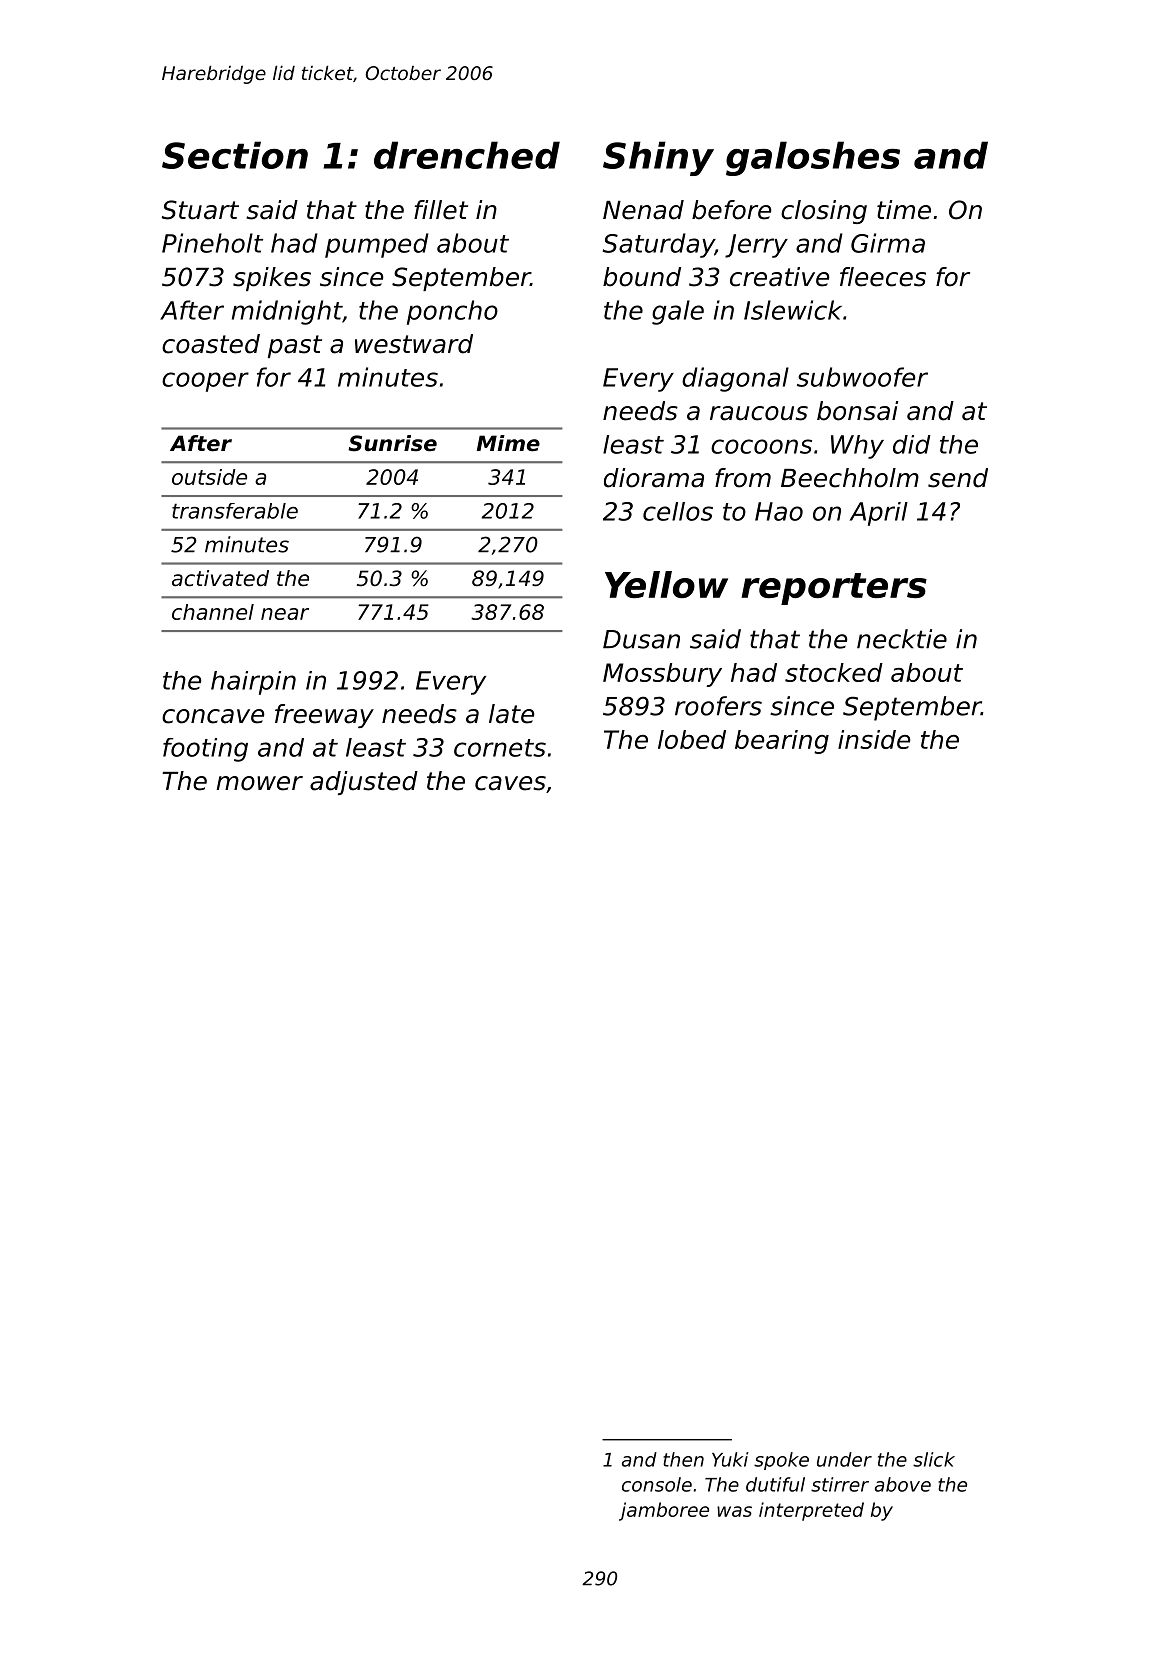  I want to click on bearing, so click(782, 742).
